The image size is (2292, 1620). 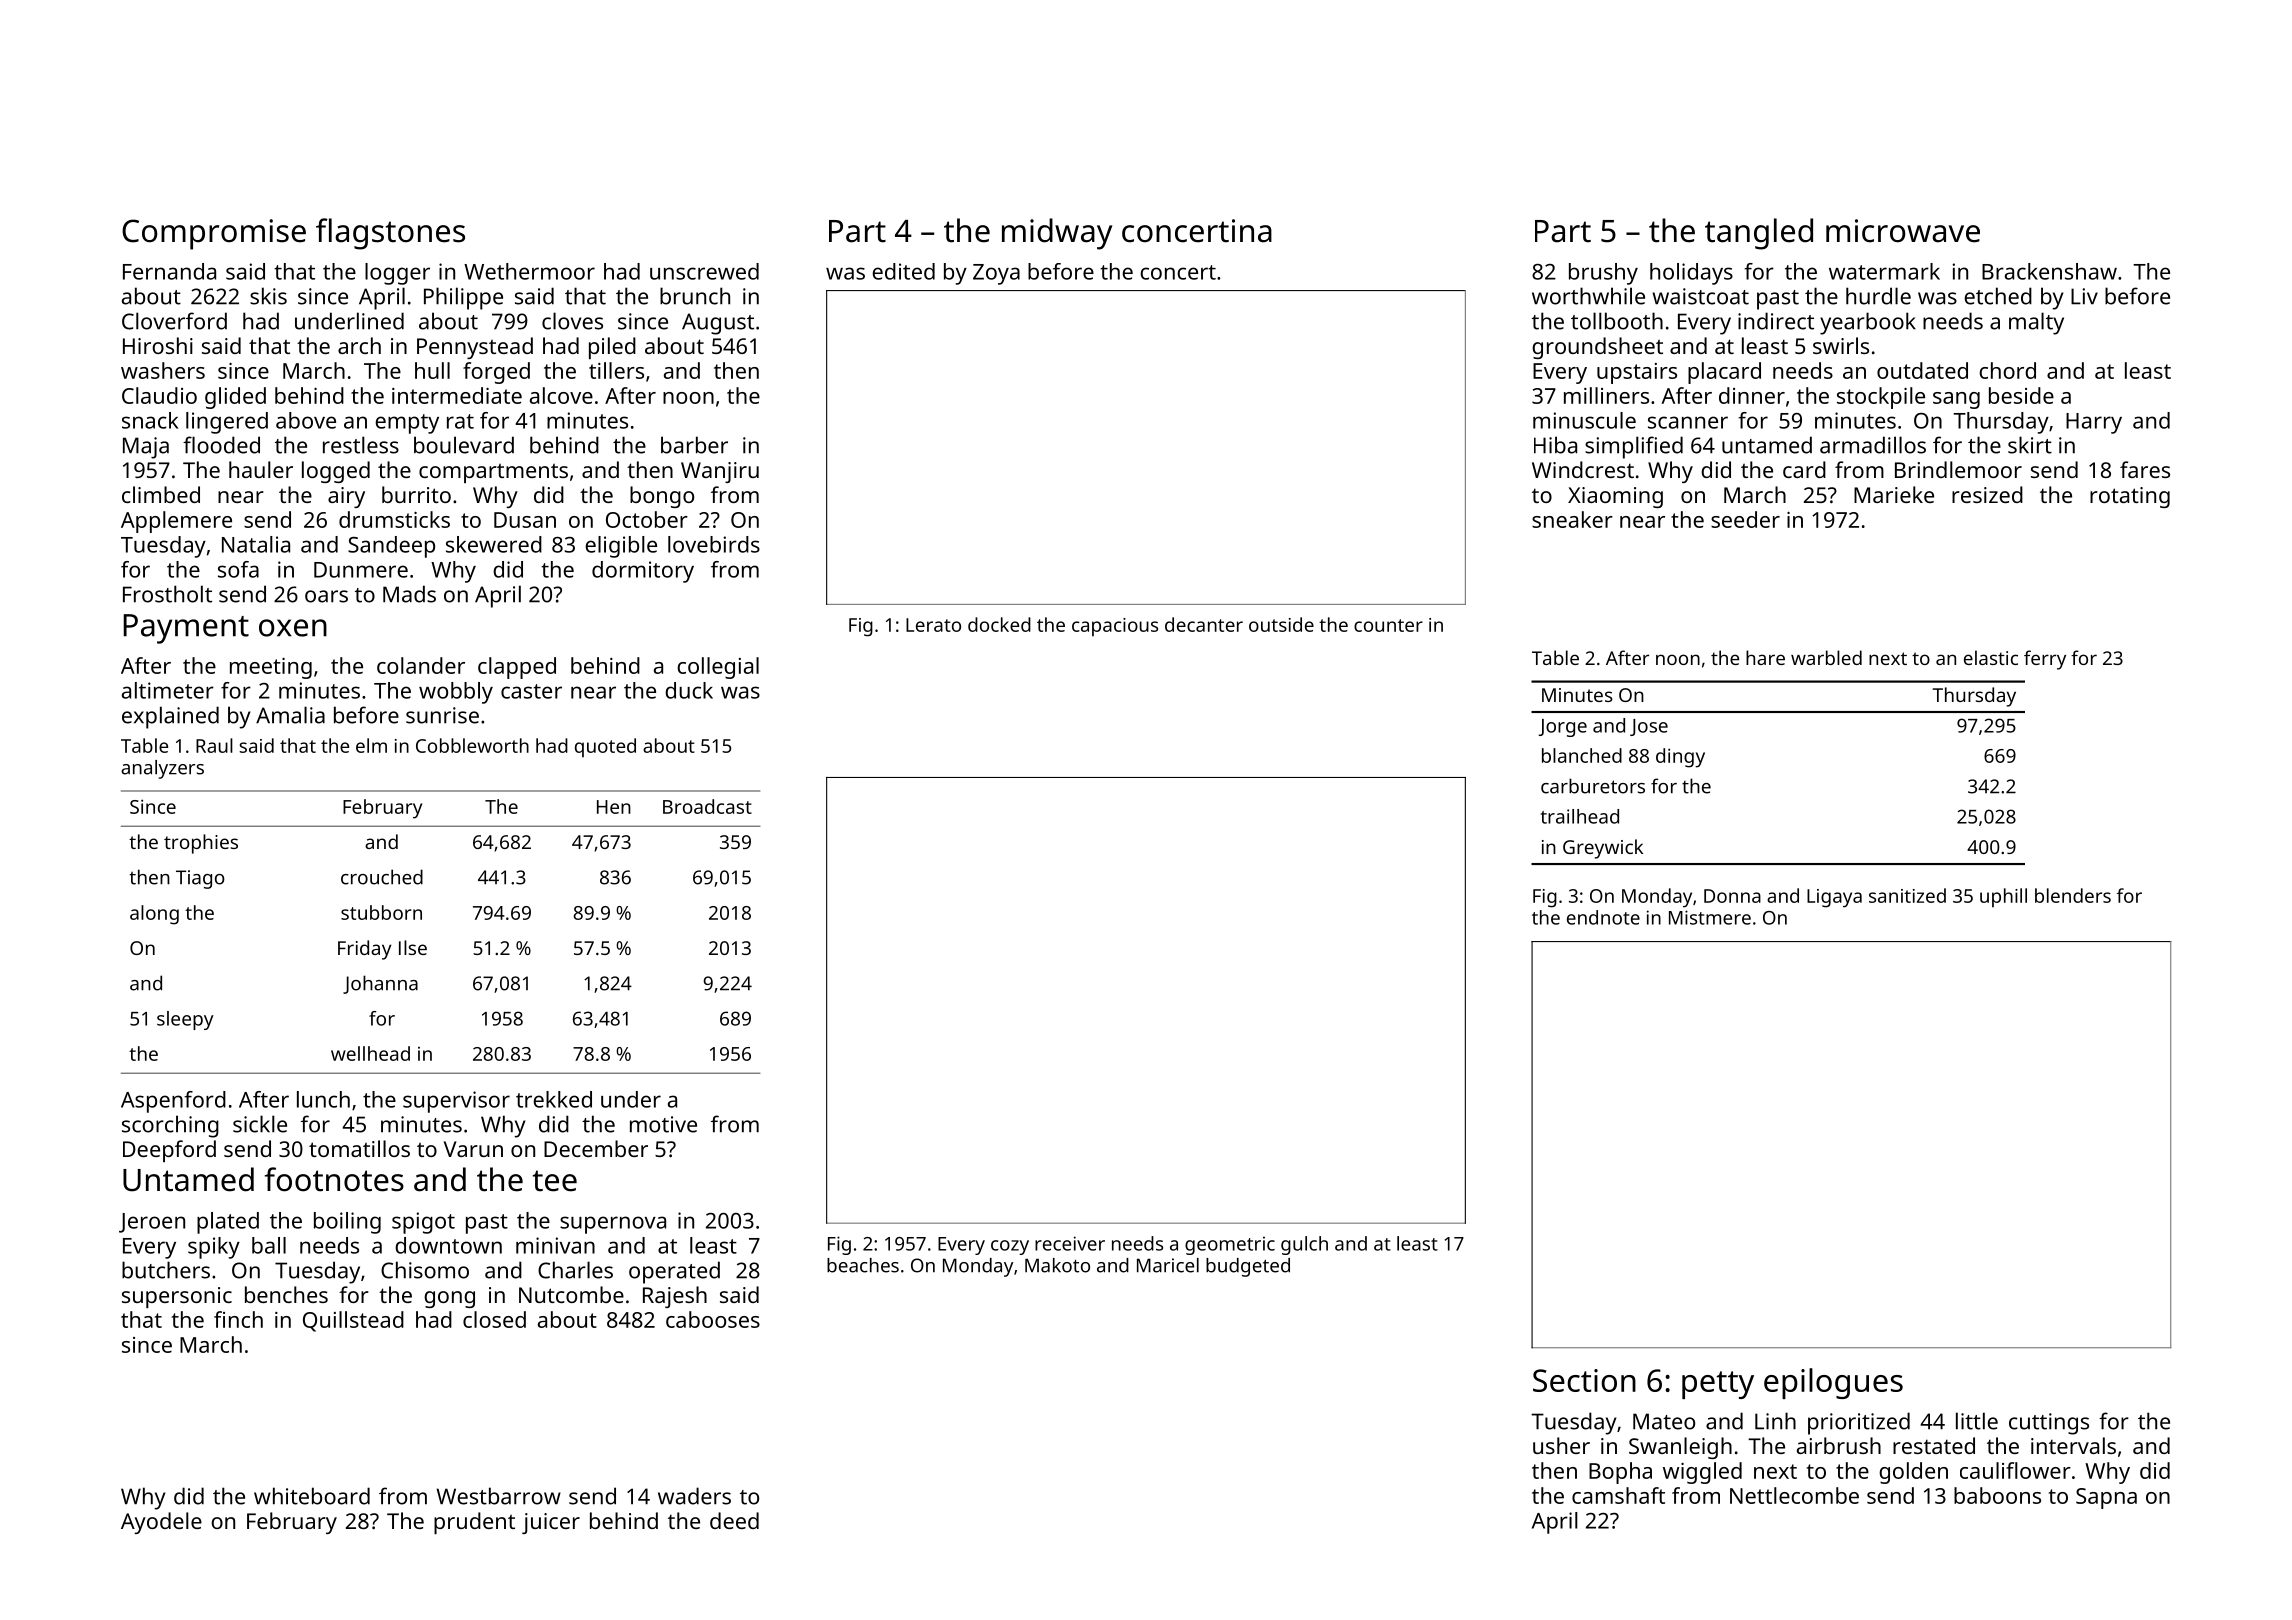 What do you see at coordinates (1555, 445) in the document?
I see `Hiba` at bounding box center [1555, 445].
